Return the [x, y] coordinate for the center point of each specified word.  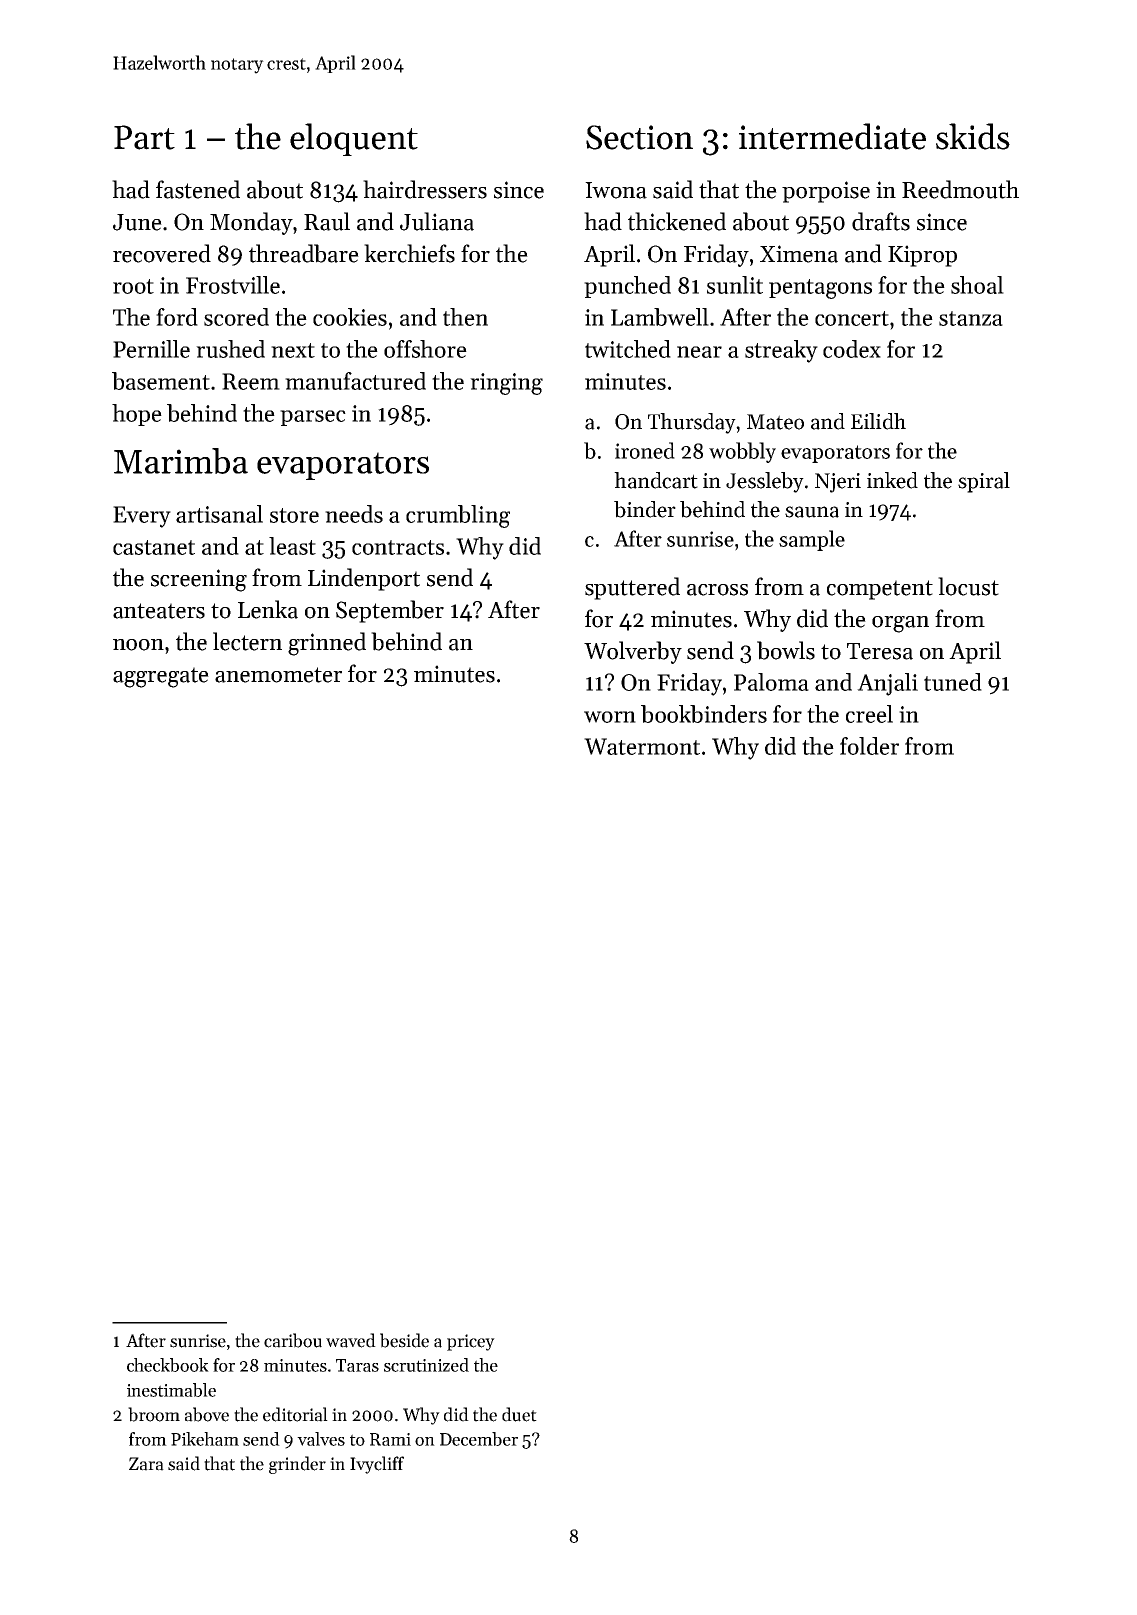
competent [880, 590]
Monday [251, 223]
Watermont [642, 746]
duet [519, 1414]
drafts [881, 221]
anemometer [278, 675]
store [294, 515]
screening [199, 580]
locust [968, 586]
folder [869, 746]
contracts [398, 547]
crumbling [458, 516]
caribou [293, 1340]
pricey [471, 1342]
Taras [357, 1365]
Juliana [437, 221]
